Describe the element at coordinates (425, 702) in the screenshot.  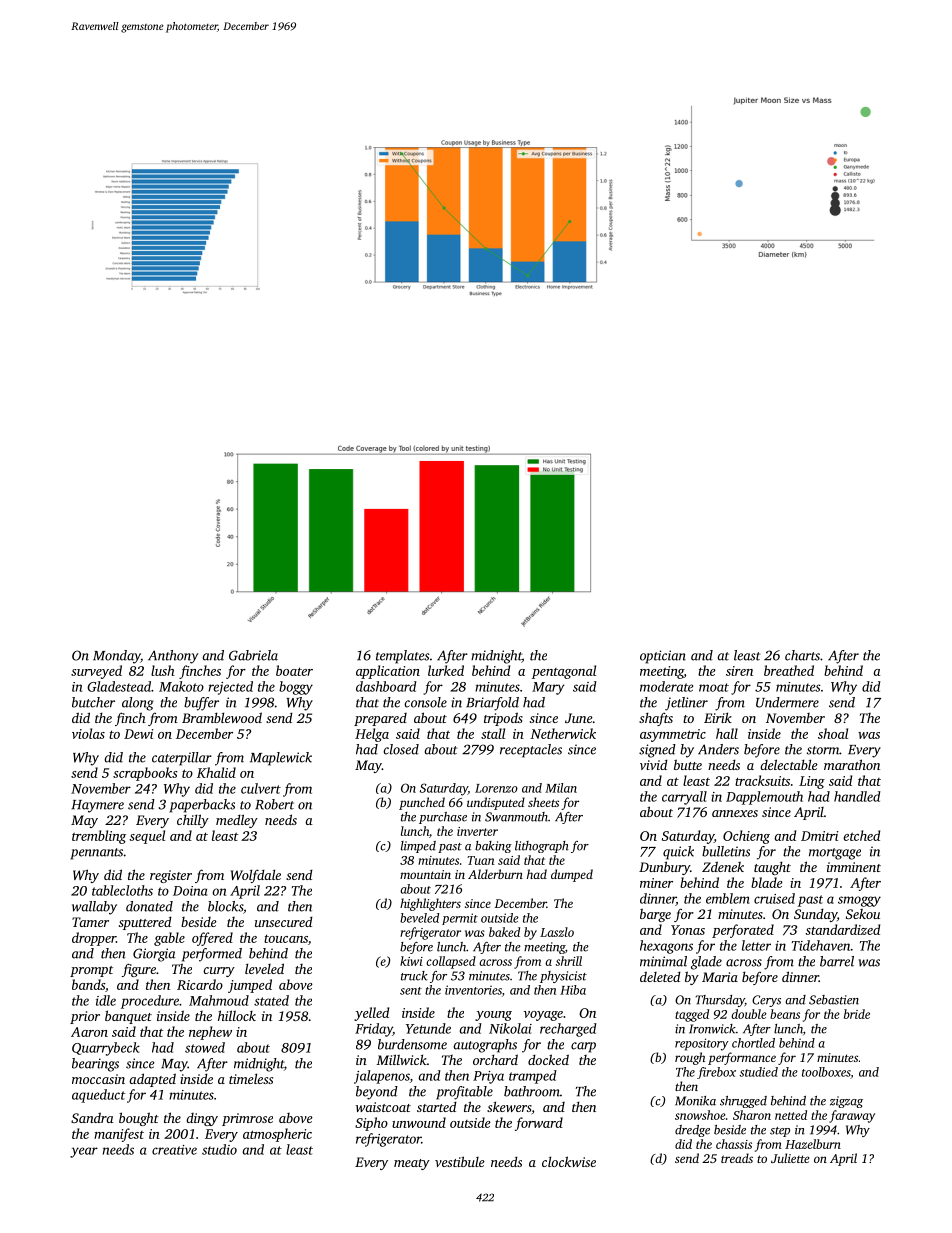
I see `console` at that location.
